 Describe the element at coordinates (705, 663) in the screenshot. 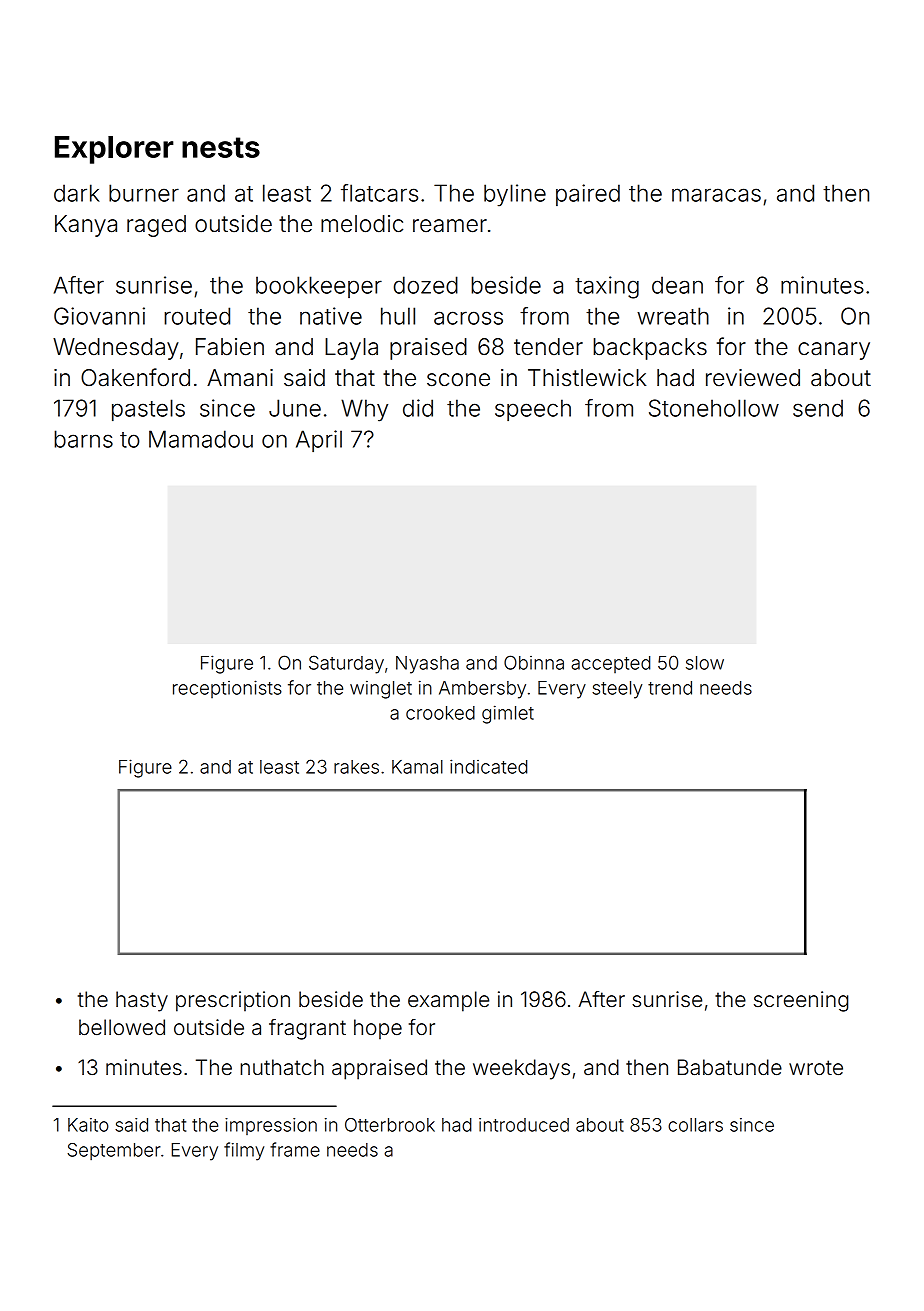

I see `slow` at that location.
